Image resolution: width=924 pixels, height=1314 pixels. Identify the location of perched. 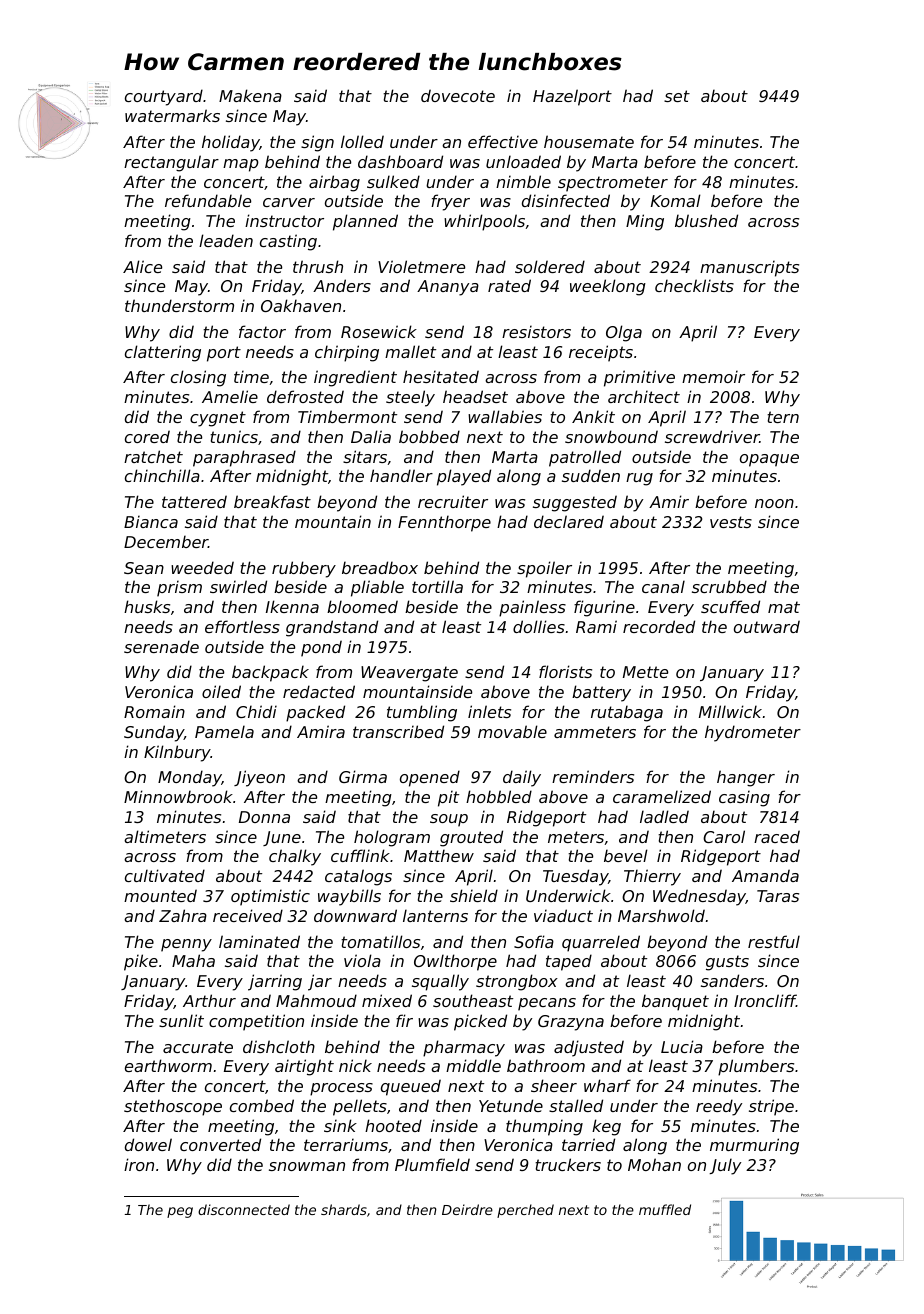
(525, 1211).
